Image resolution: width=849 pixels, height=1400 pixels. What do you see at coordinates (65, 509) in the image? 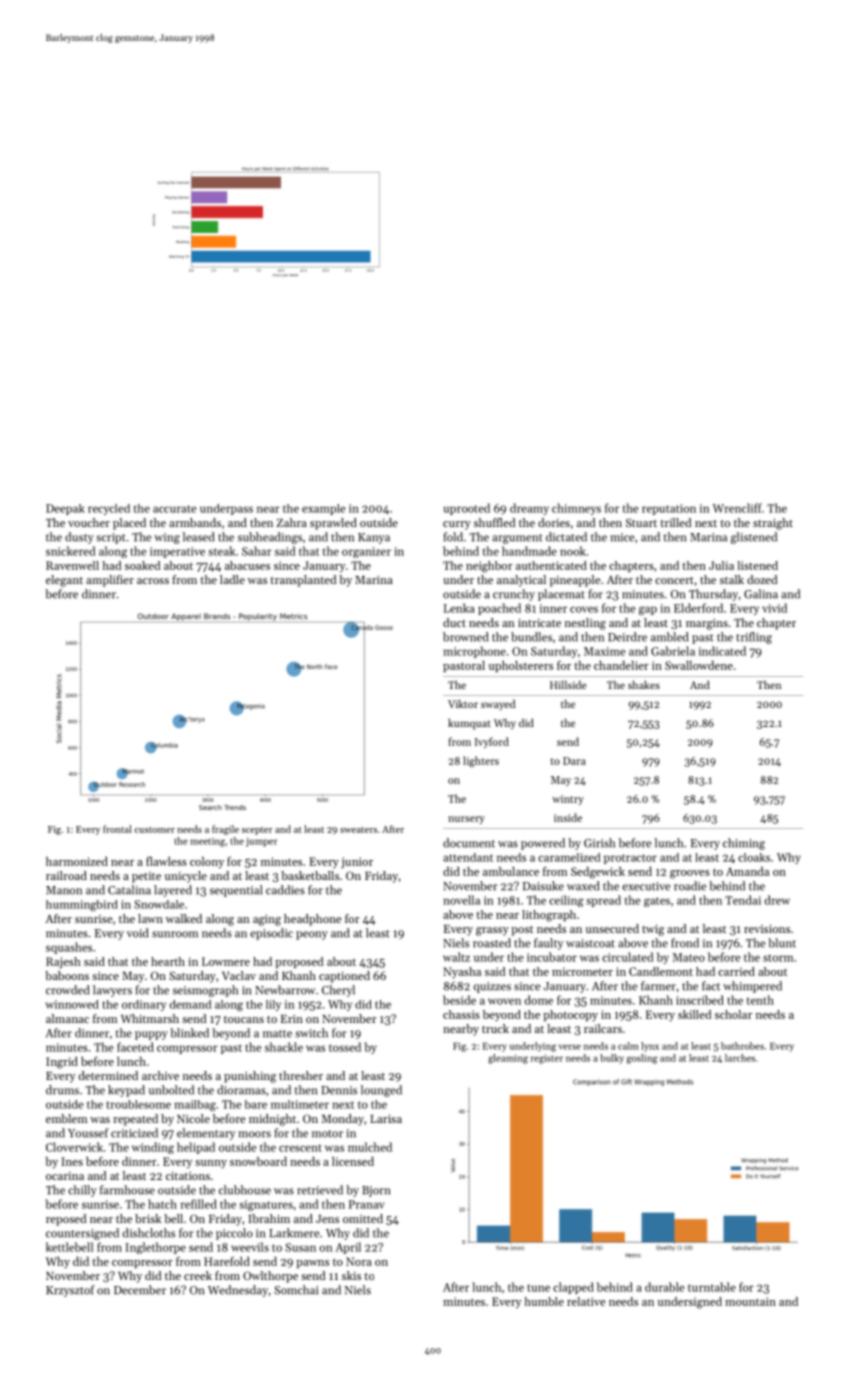
I see `Deepak` at bounding box center [65, 509].
